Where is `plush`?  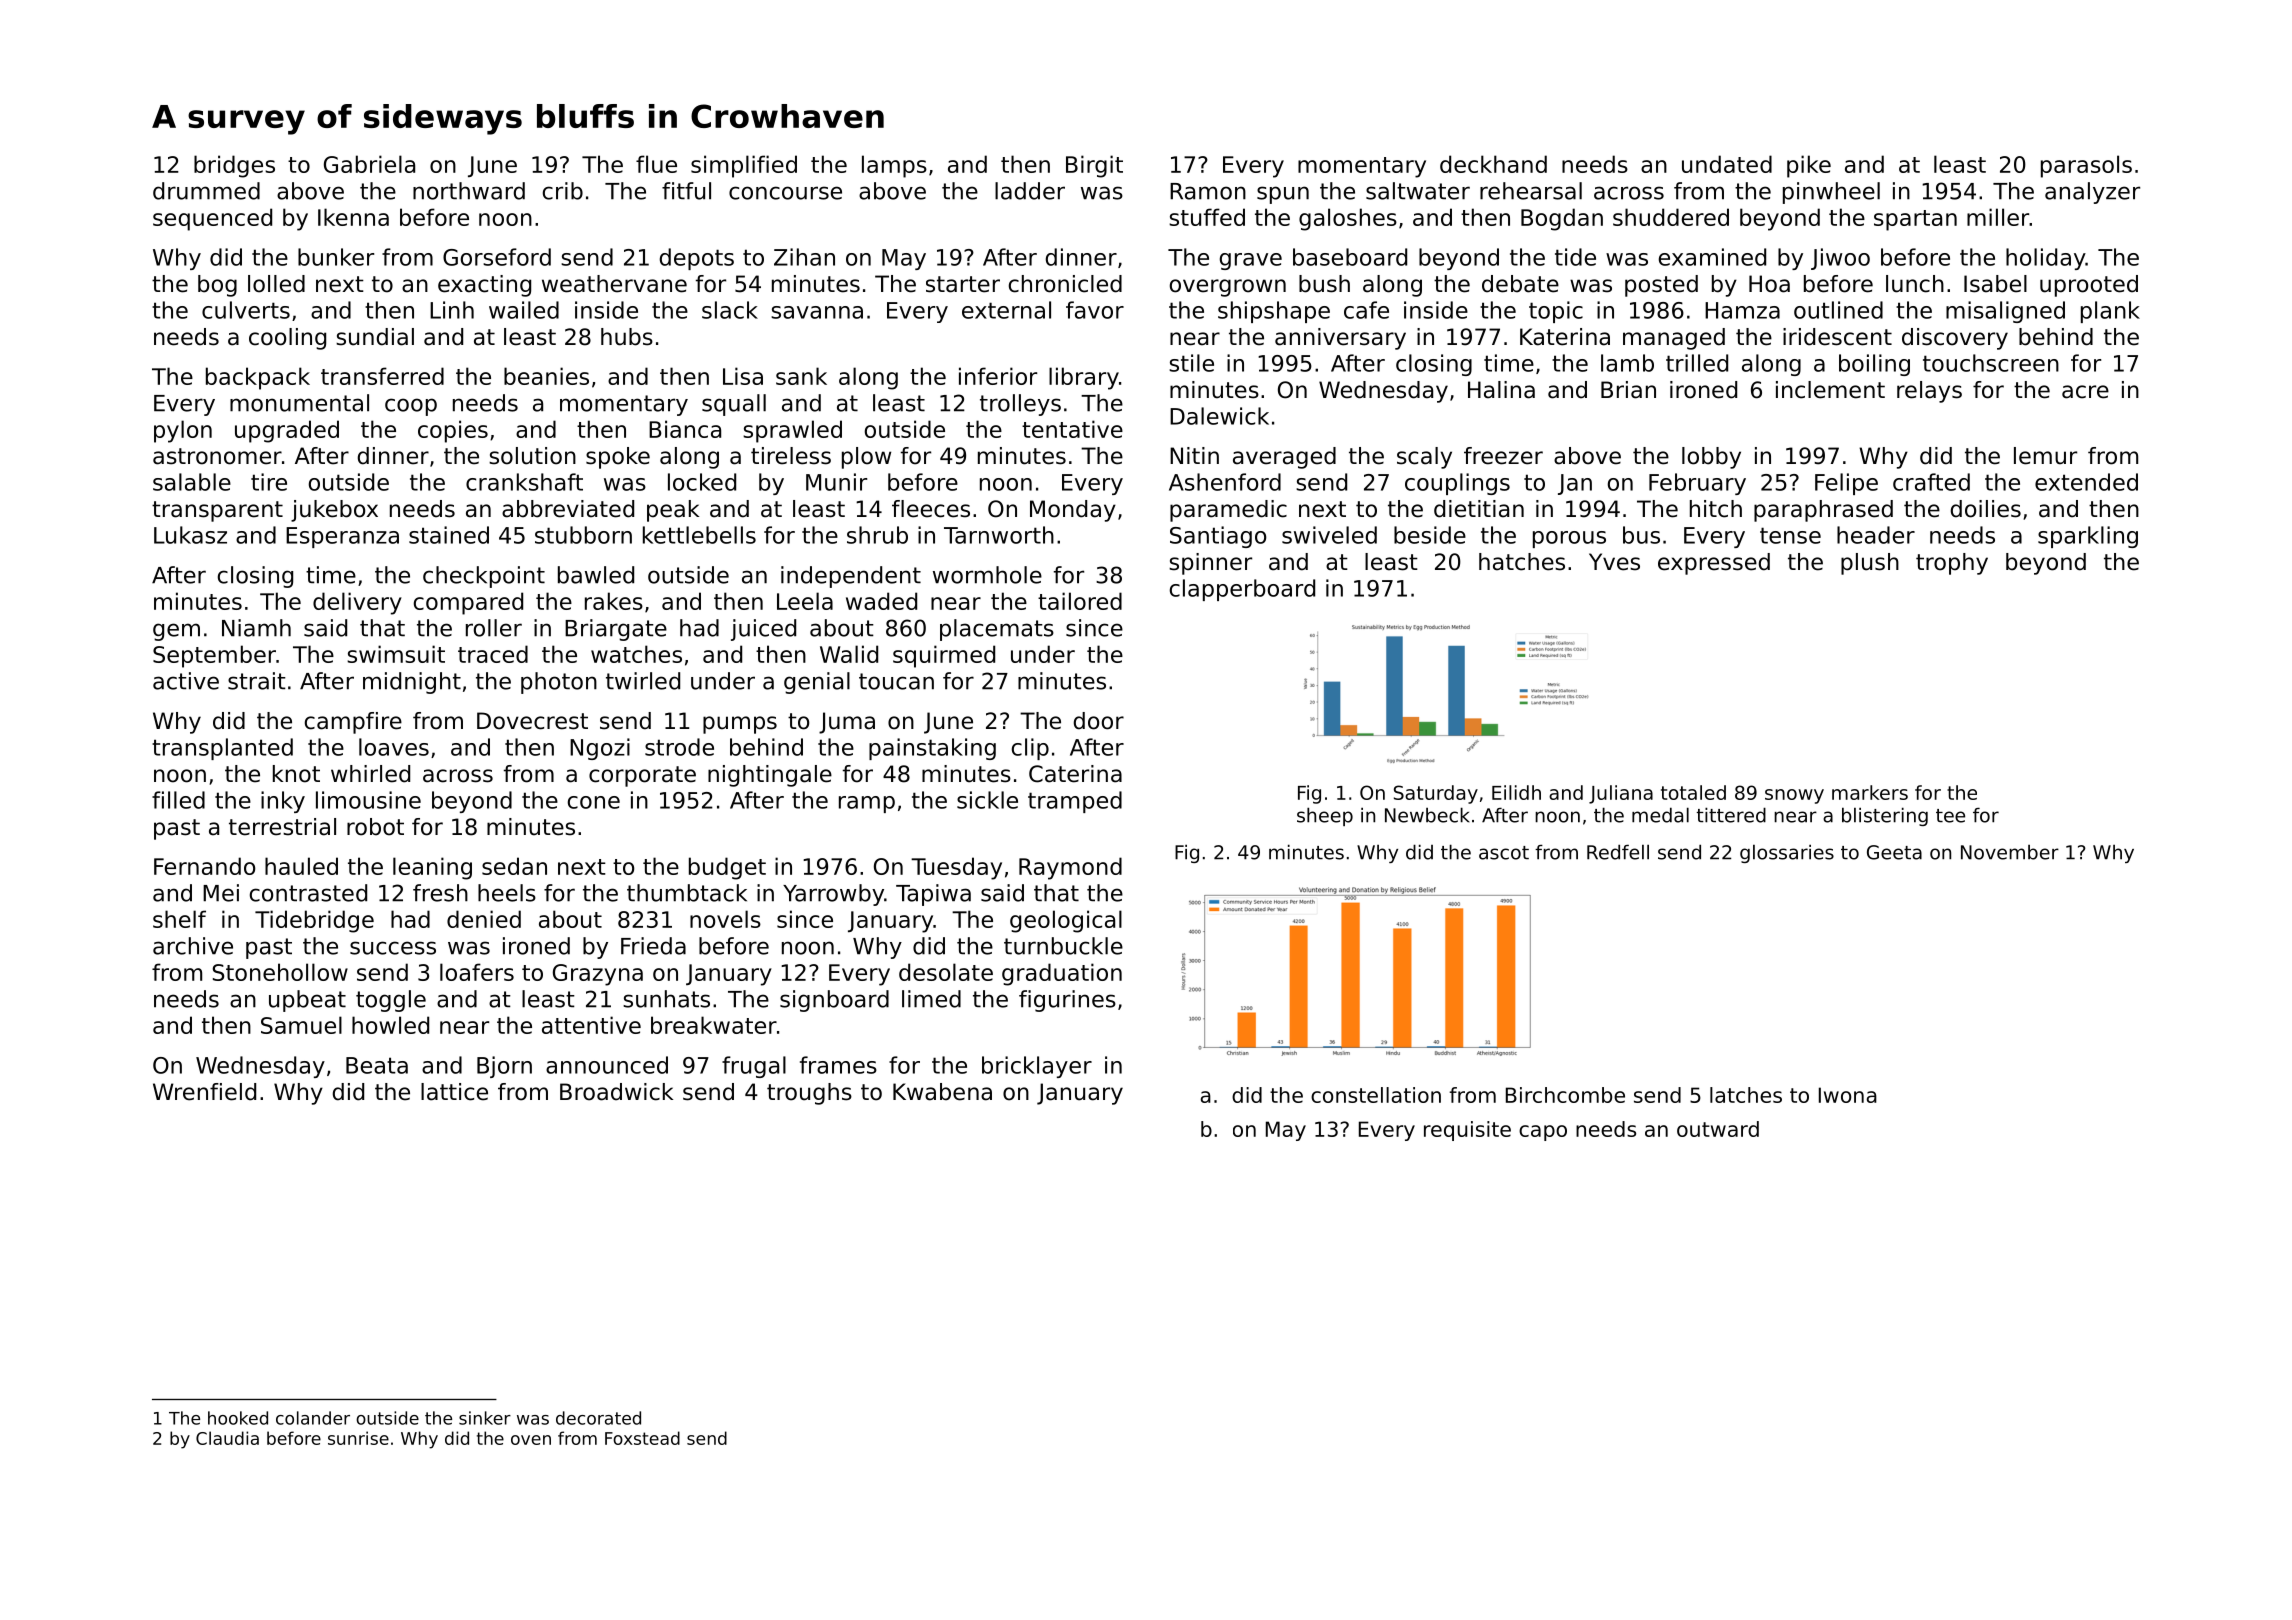
plush is located at coordinates (1870, 564).
